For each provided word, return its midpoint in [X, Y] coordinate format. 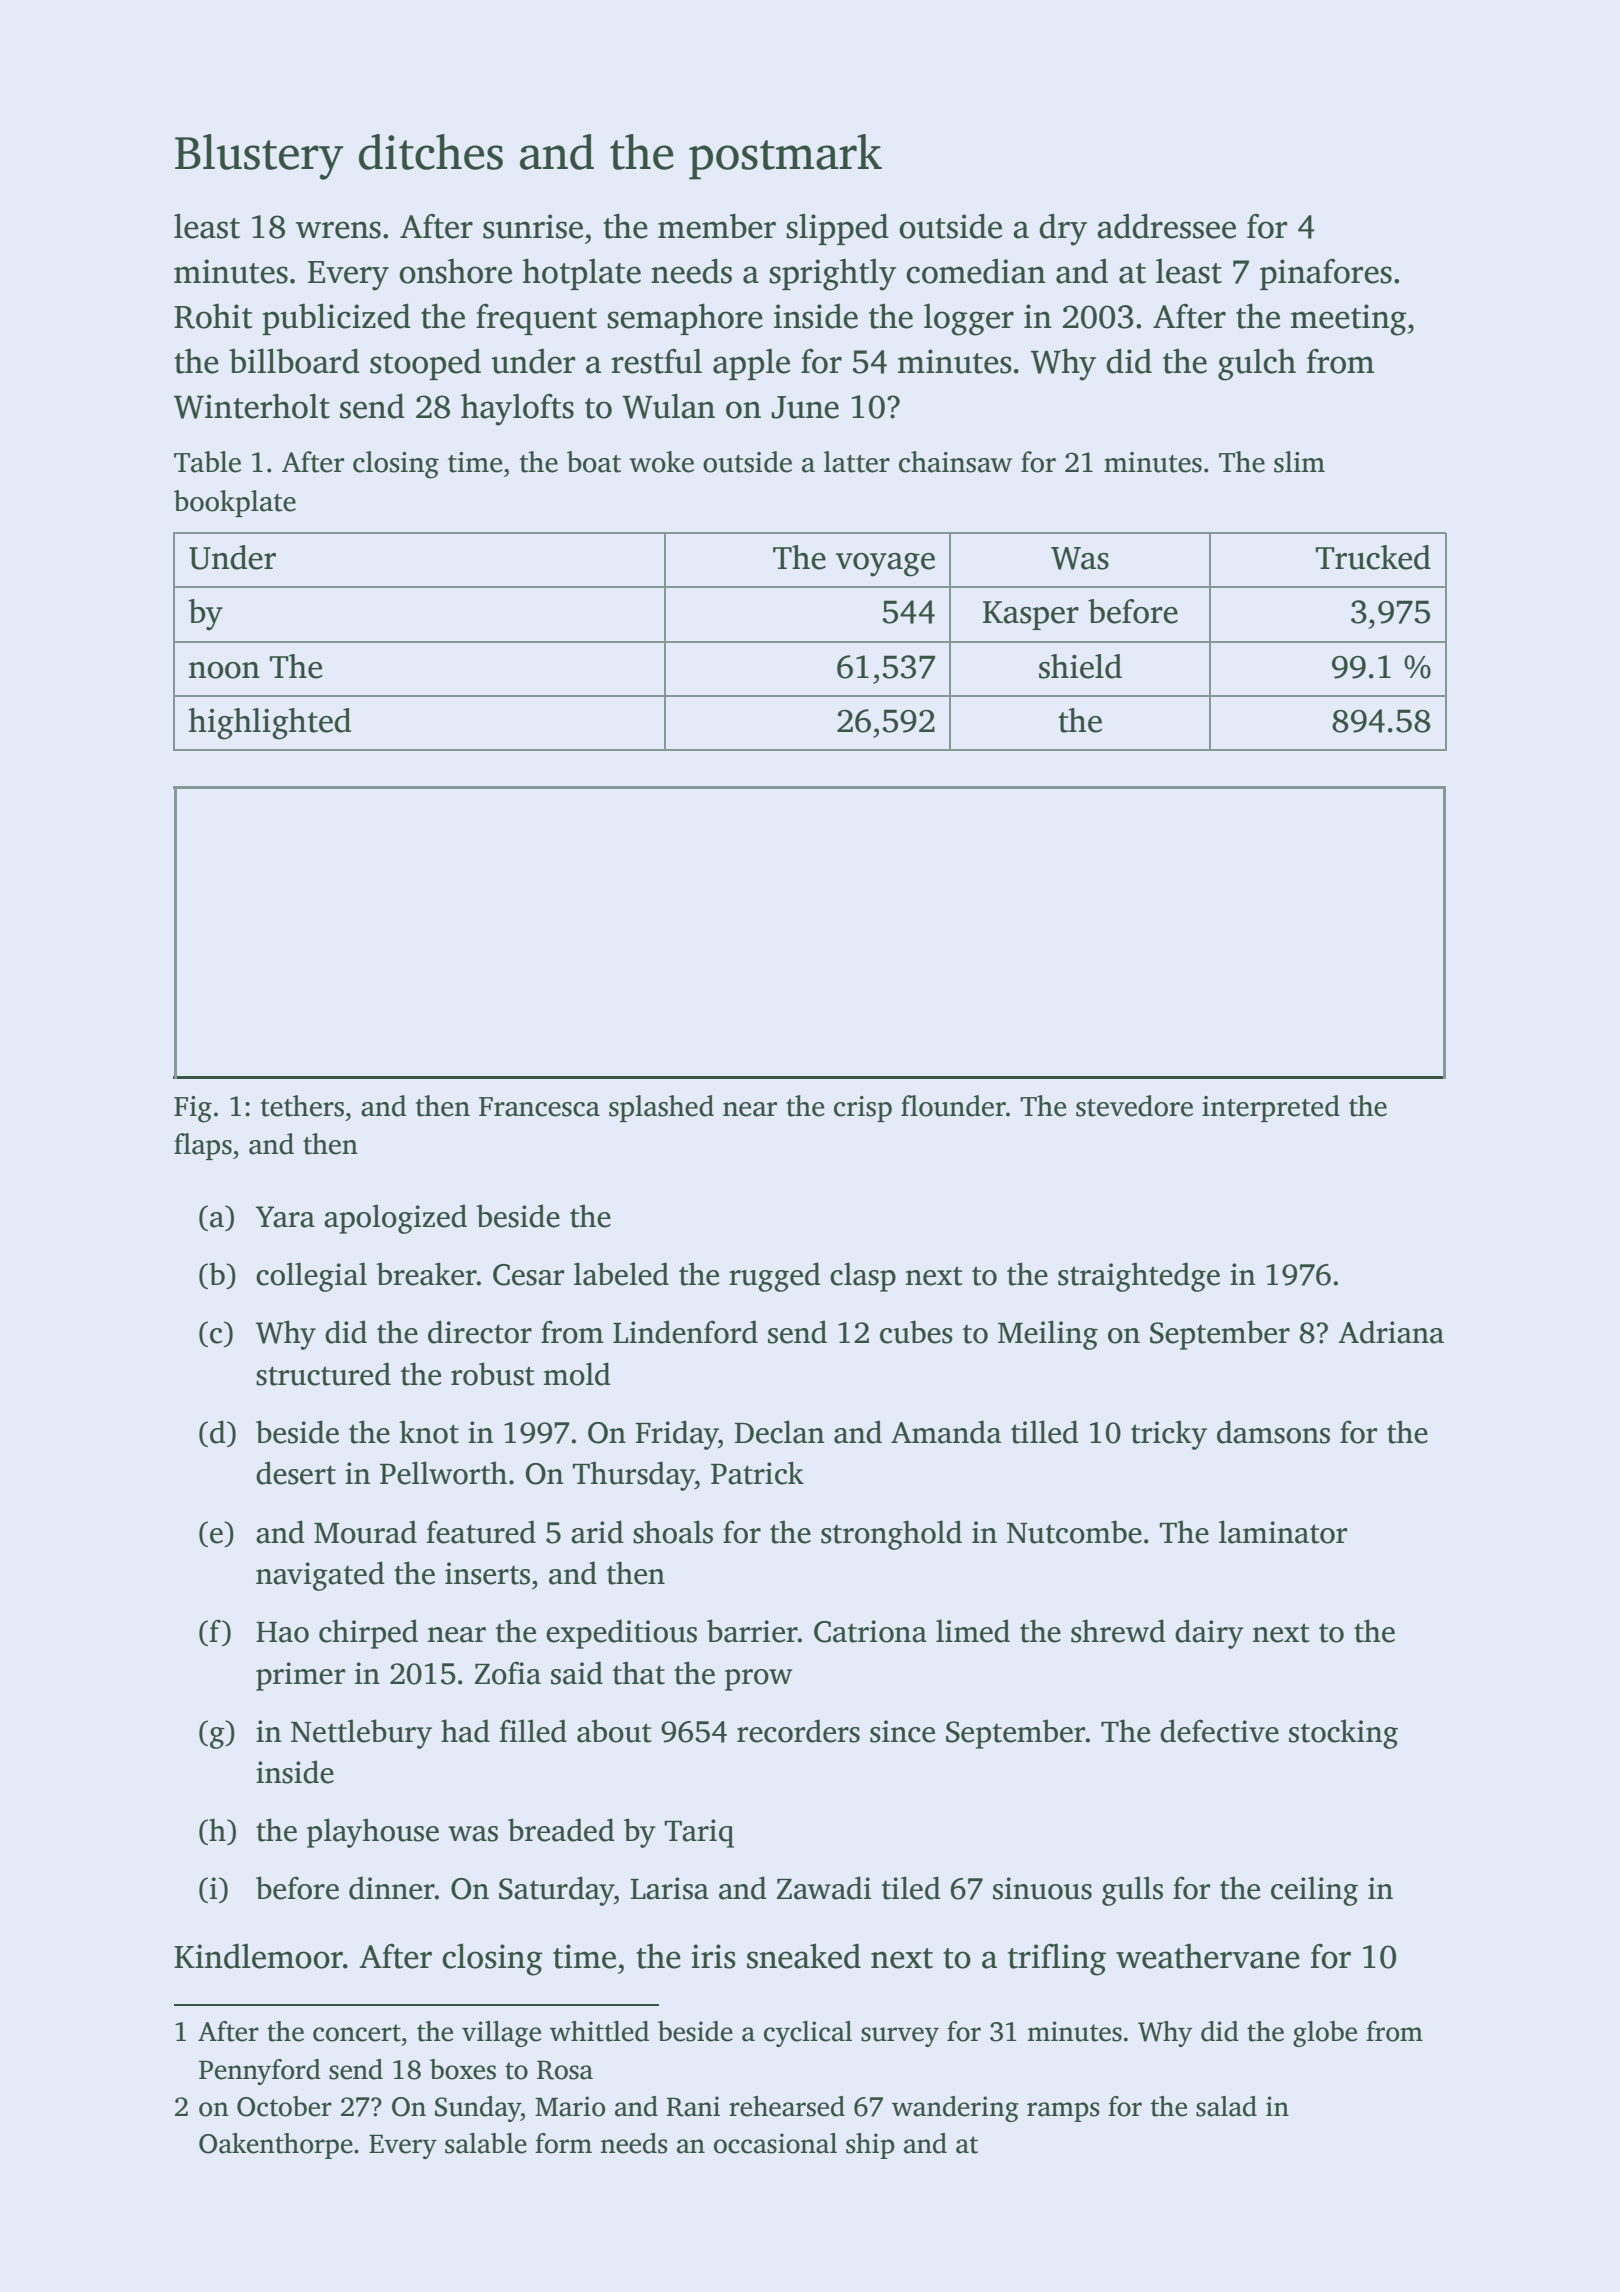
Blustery [259, 157]
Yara [285, 1217]
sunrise [533, 226]
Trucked [1373, 557]
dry [1063, 229]
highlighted [270, 724]
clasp [863, 1277]
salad [1226, 2106]
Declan [779, 1432]
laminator [1283, 1532]
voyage [885, 565]
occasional [775, 2143]
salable [486, 2143]
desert [296, 1473]
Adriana [1391, 1332]
